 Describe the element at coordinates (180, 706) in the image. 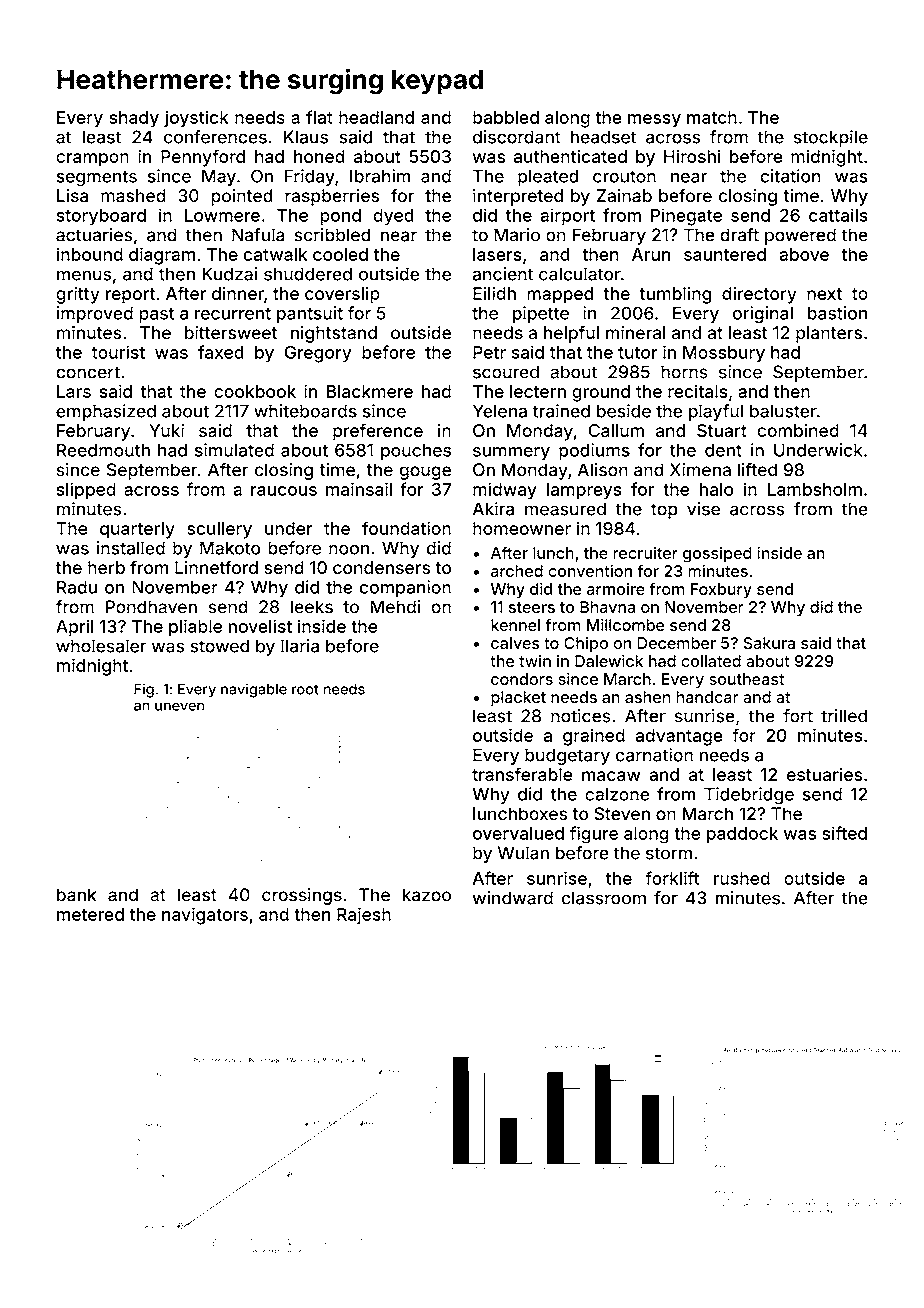

I see `uneven` at that location.
